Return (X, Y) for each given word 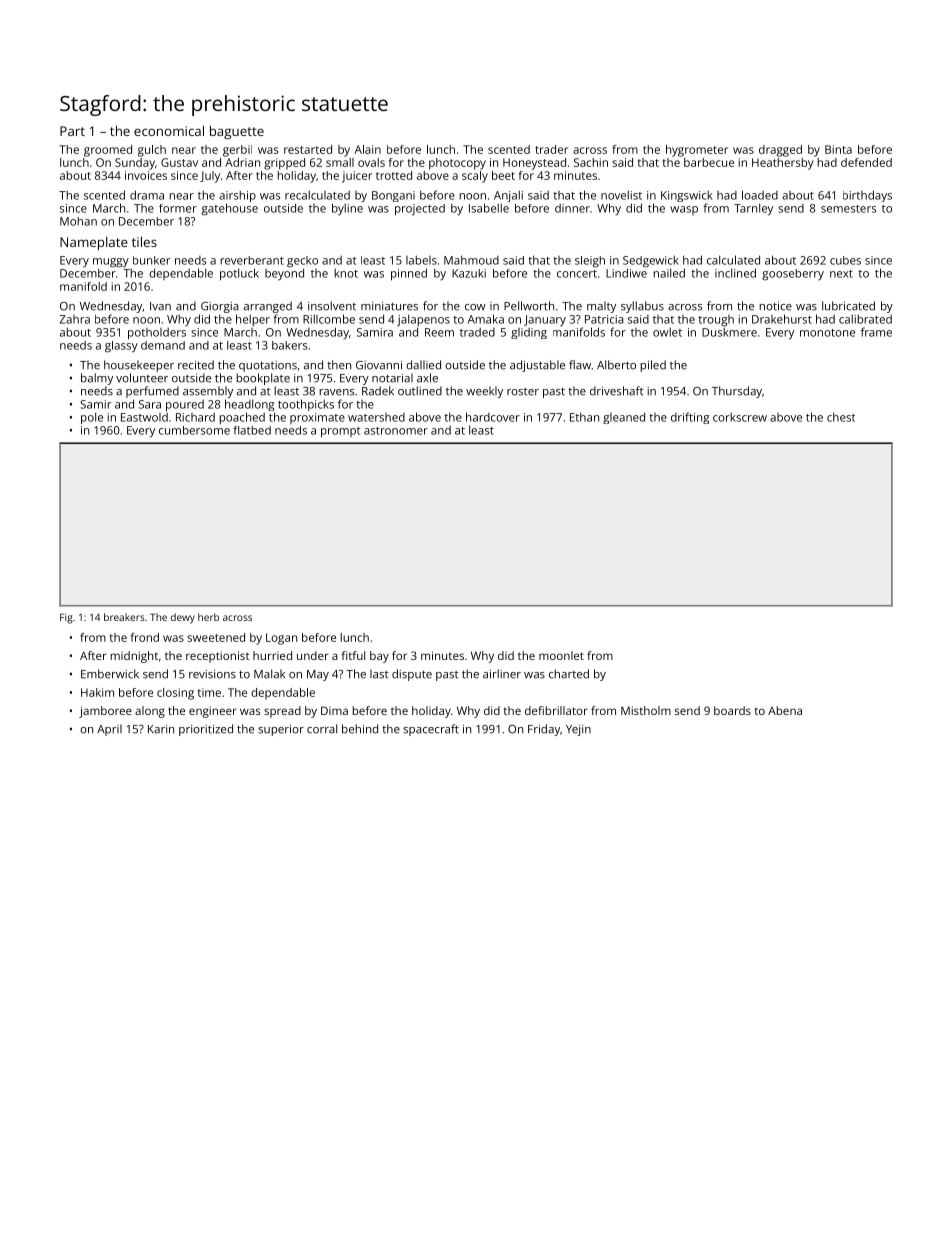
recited (196, 365)
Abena (785, 710)
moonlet (561, 655)
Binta (838, 149)
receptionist (218, 657)
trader (551, 149)
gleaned (624, 418)
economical (169, 131)
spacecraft (431, 730)
